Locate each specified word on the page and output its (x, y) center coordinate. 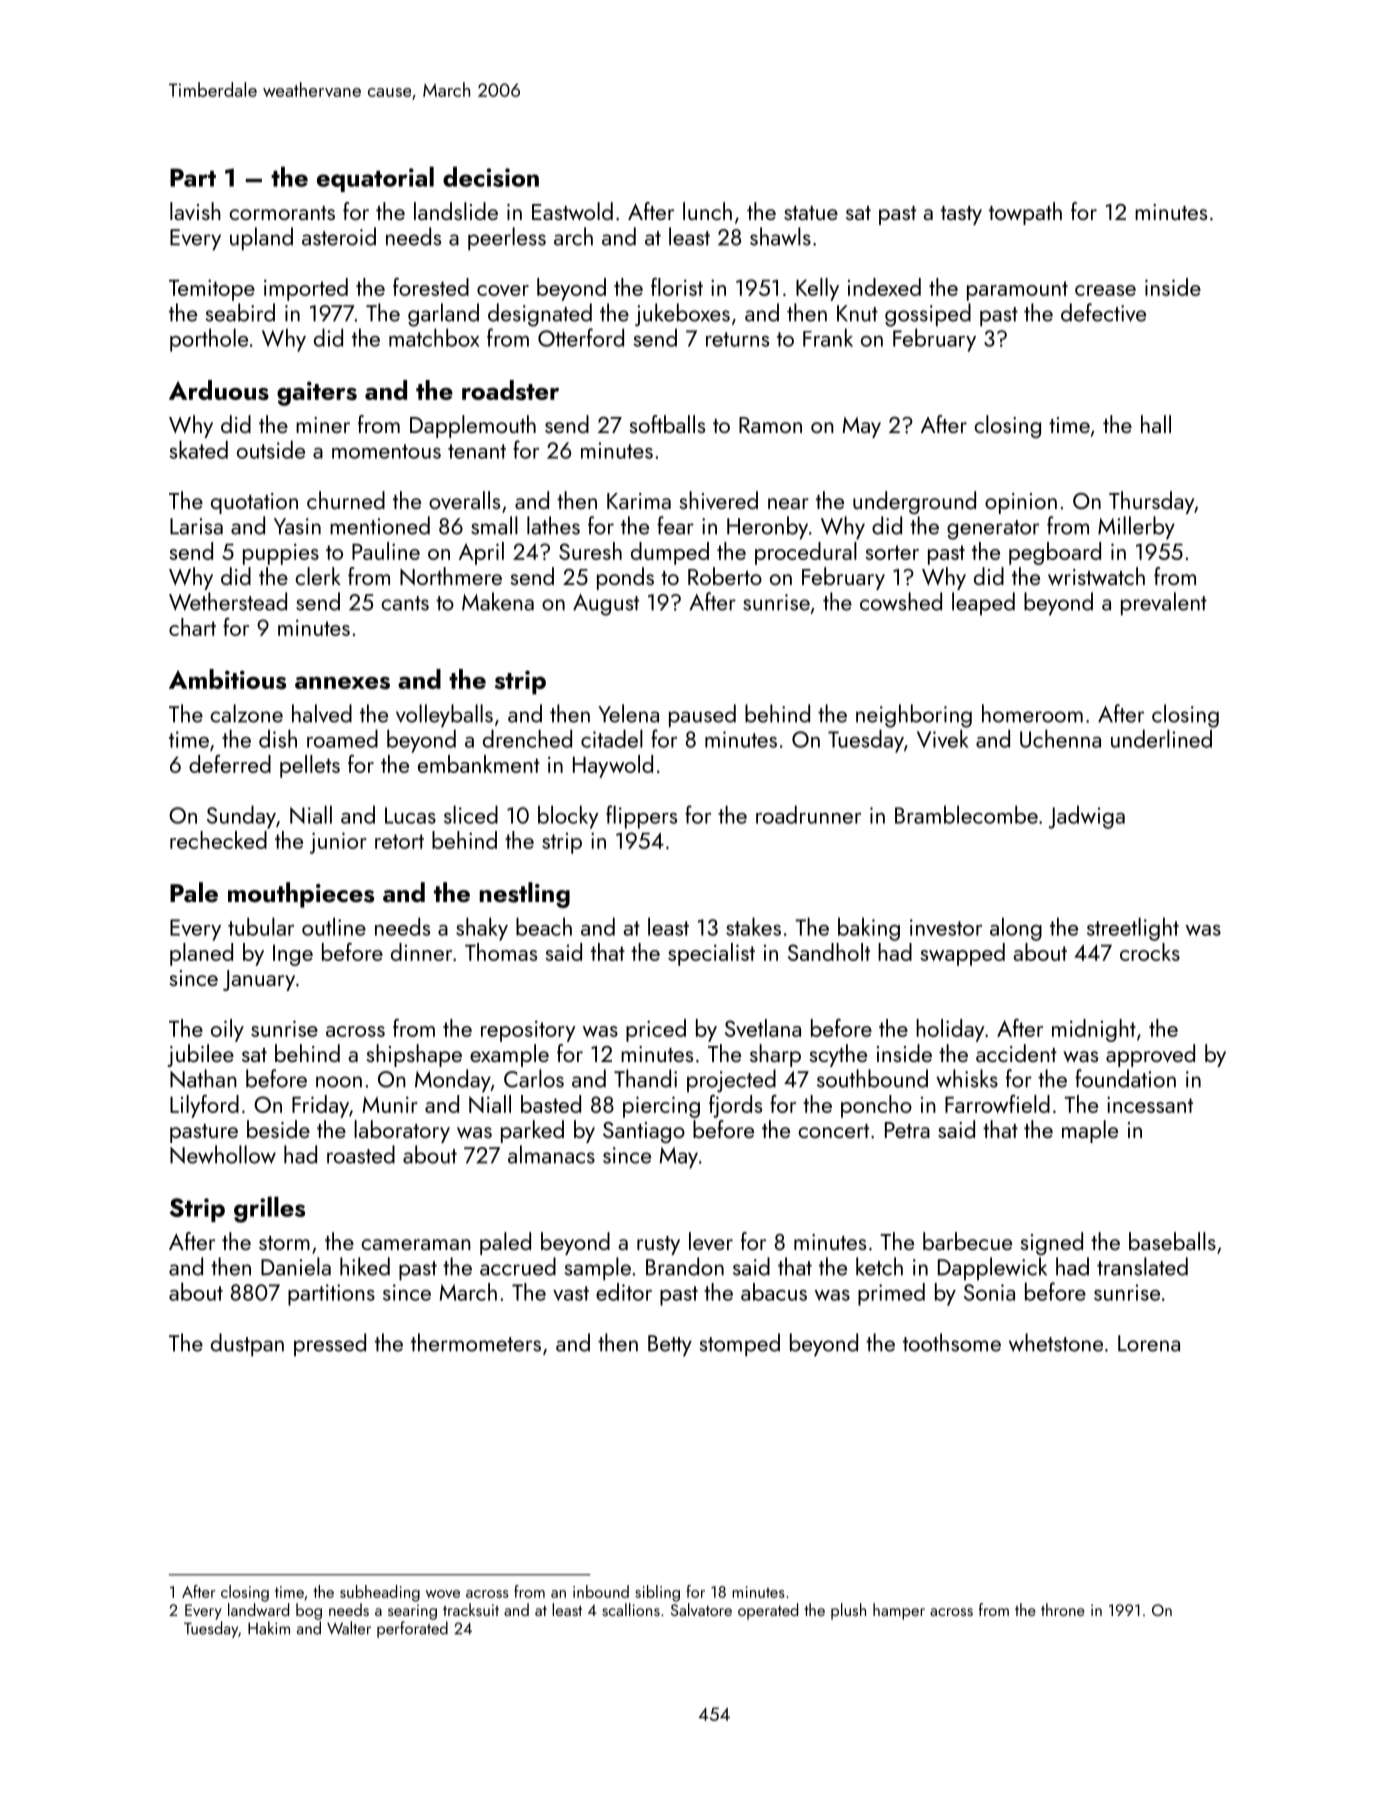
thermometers (476, 1342)
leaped (983, 603)
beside (278, 1129)
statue (811, 213)
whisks (967, 1078)
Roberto (725, 576)
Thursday (1151, 502)
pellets (310, 766)
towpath (1025, 213)
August (606, 605)
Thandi (645, 1078)
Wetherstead (228, 601)
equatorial (375, 179)
